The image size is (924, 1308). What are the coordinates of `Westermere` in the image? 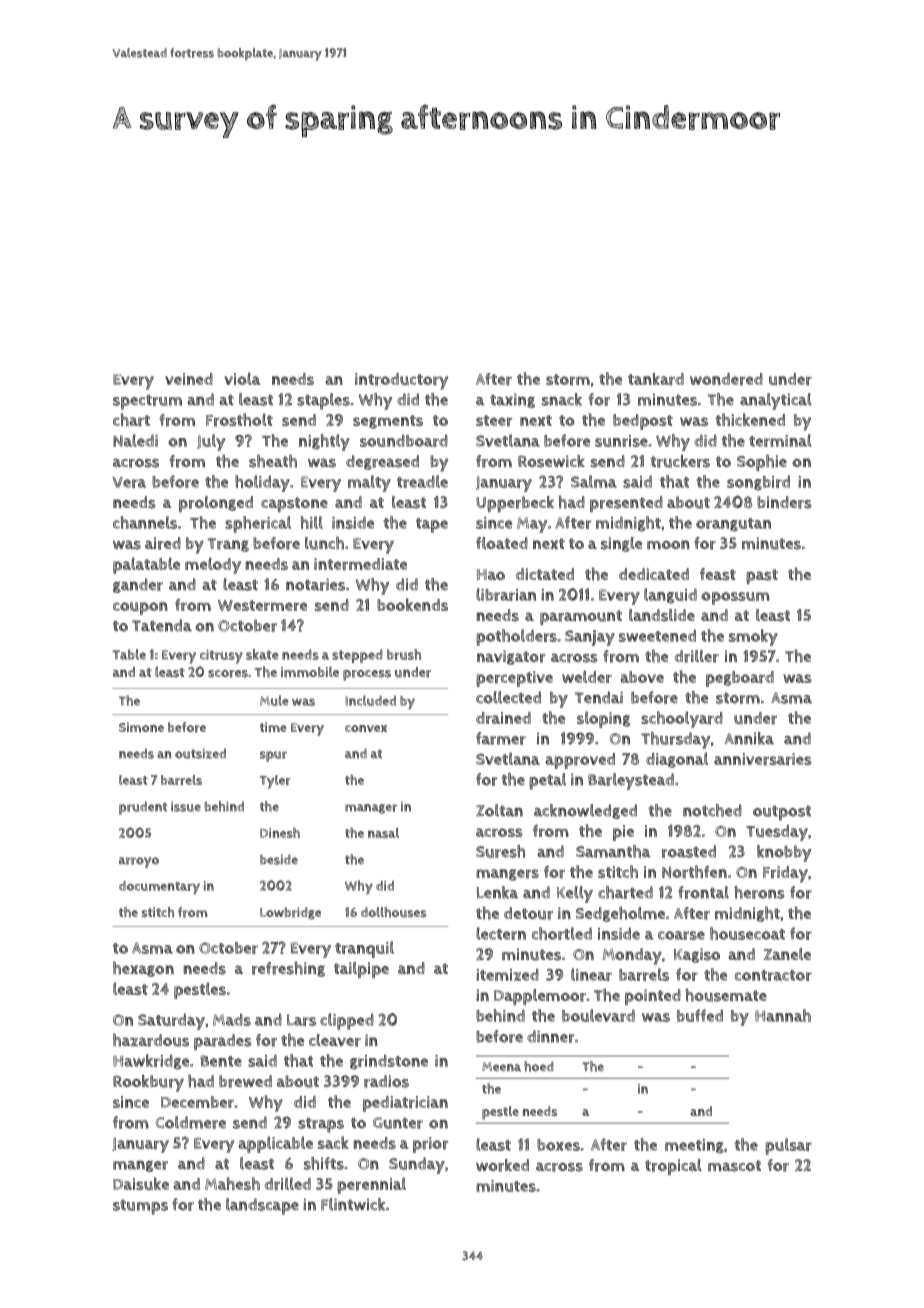 It's located at (262, 605).
